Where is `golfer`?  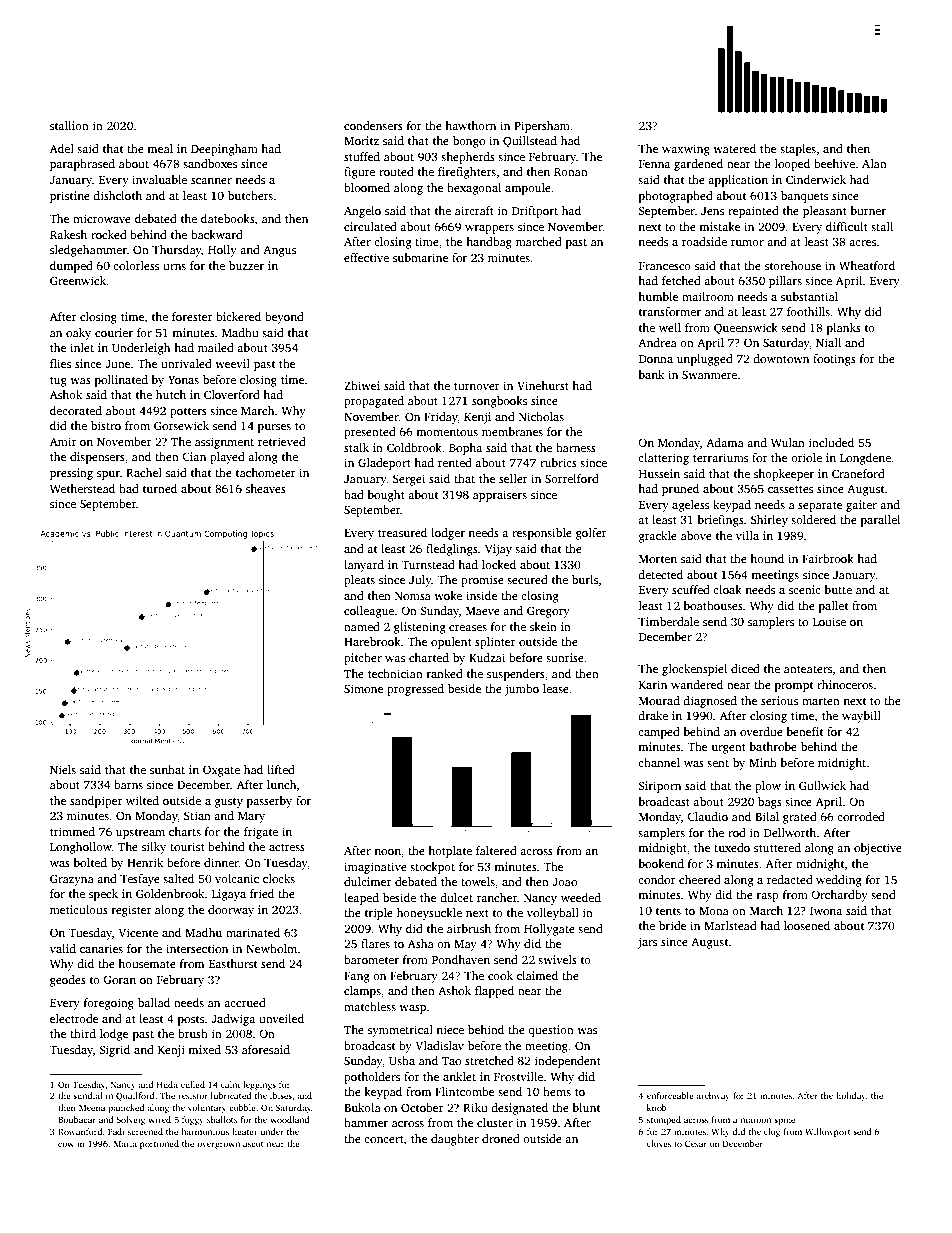
golfer is located at coordinates (591, 534).
